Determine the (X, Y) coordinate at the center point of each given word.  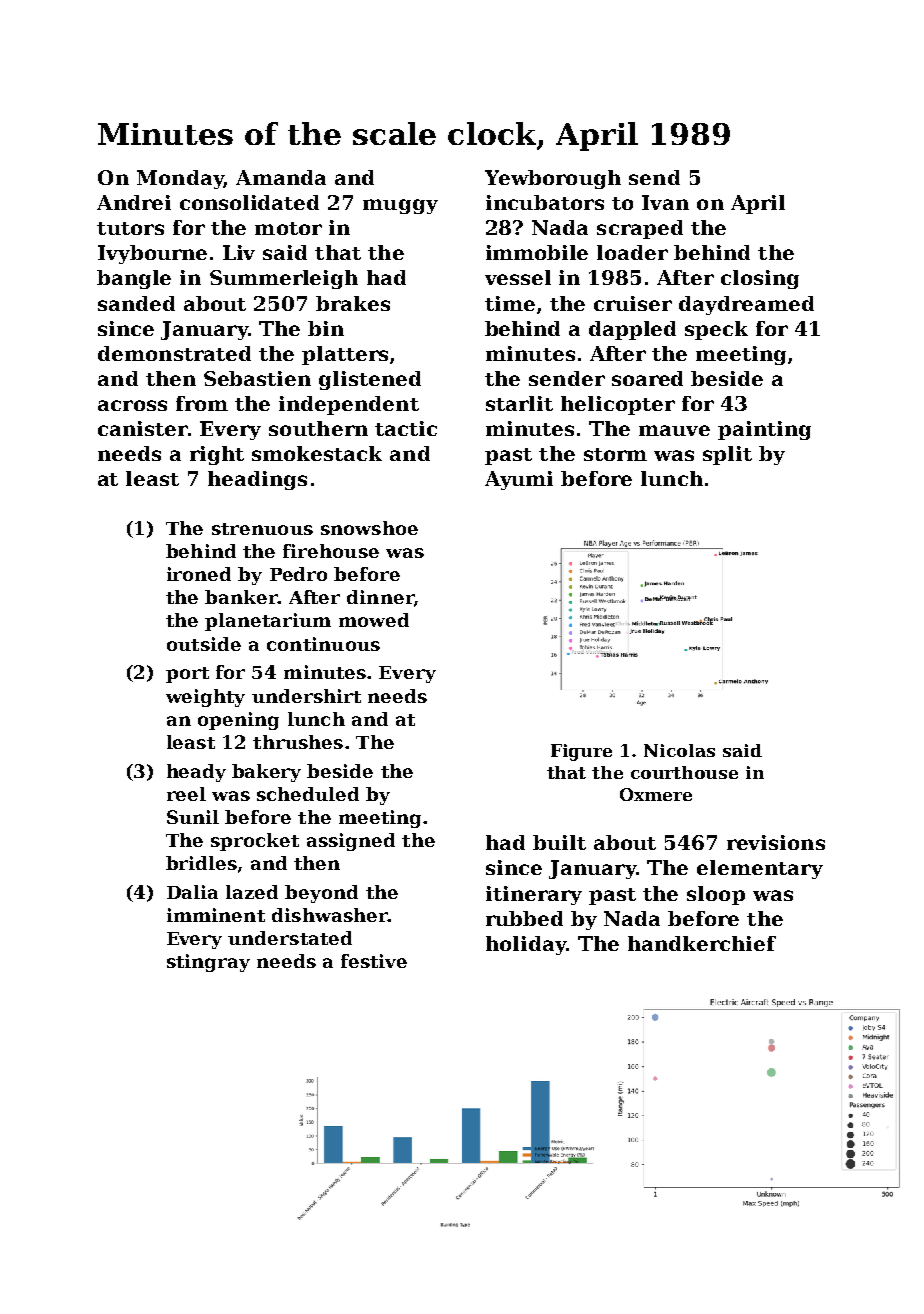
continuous (323, 644)
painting (764, 430)
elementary (760, 869)
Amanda (281, 177)
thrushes (298, 742)
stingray (208, 963)
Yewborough (553, 179)
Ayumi (519, 480)
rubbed (524, 918)
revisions (776, 842)
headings (257, 480)
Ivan (665, 202)
